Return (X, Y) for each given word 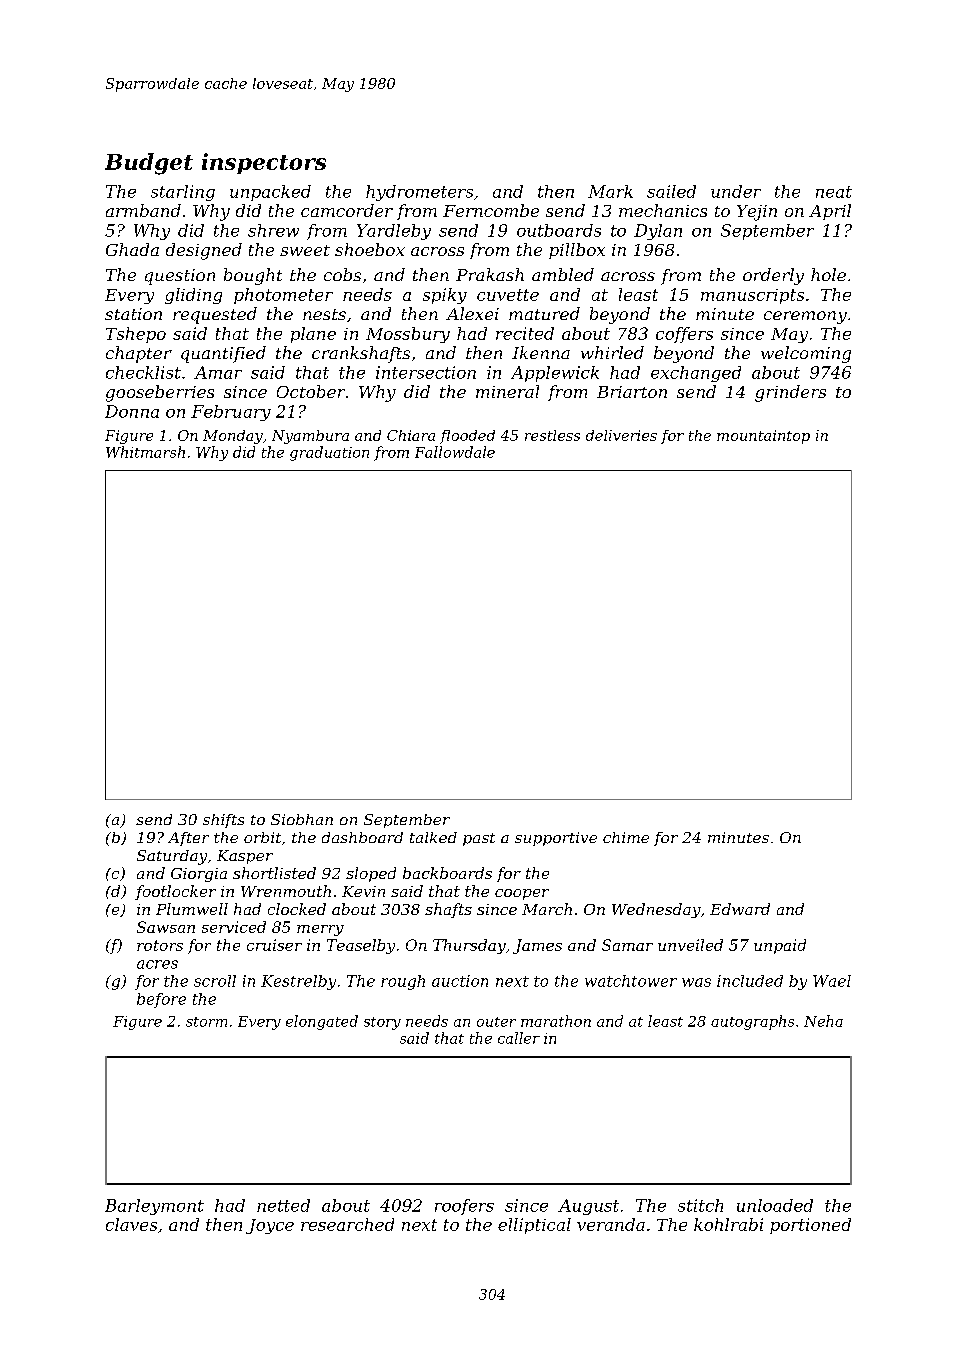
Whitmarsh (145, 452)
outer (496, 1022)
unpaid (780, 946)
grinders (790, 393)
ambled (563, 274)
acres (157, 964)
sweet (305, 250)
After (188, 839)
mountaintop (763, 437)
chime (626, 837)
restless (552, 435)
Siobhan (302, 819)
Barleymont (154, 1207)
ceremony (805, 317)
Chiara (411, 435)
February (231, 413)
